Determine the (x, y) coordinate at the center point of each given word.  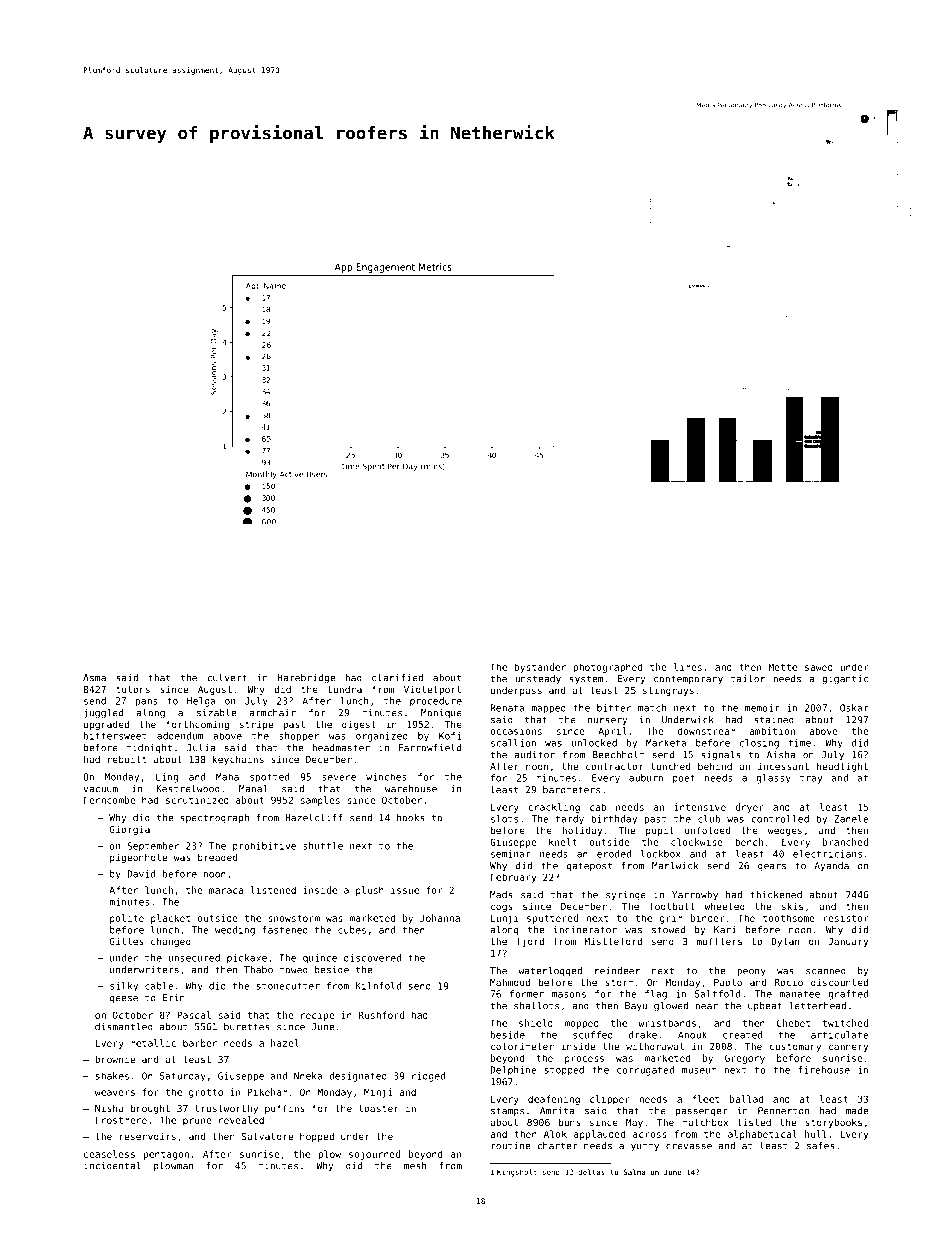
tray (811, 779)
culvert (227, 678)
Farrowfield (430, 748)
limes (688, 667)
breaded (217, 857)
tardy (570, 820)
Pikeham (268, 1092)
